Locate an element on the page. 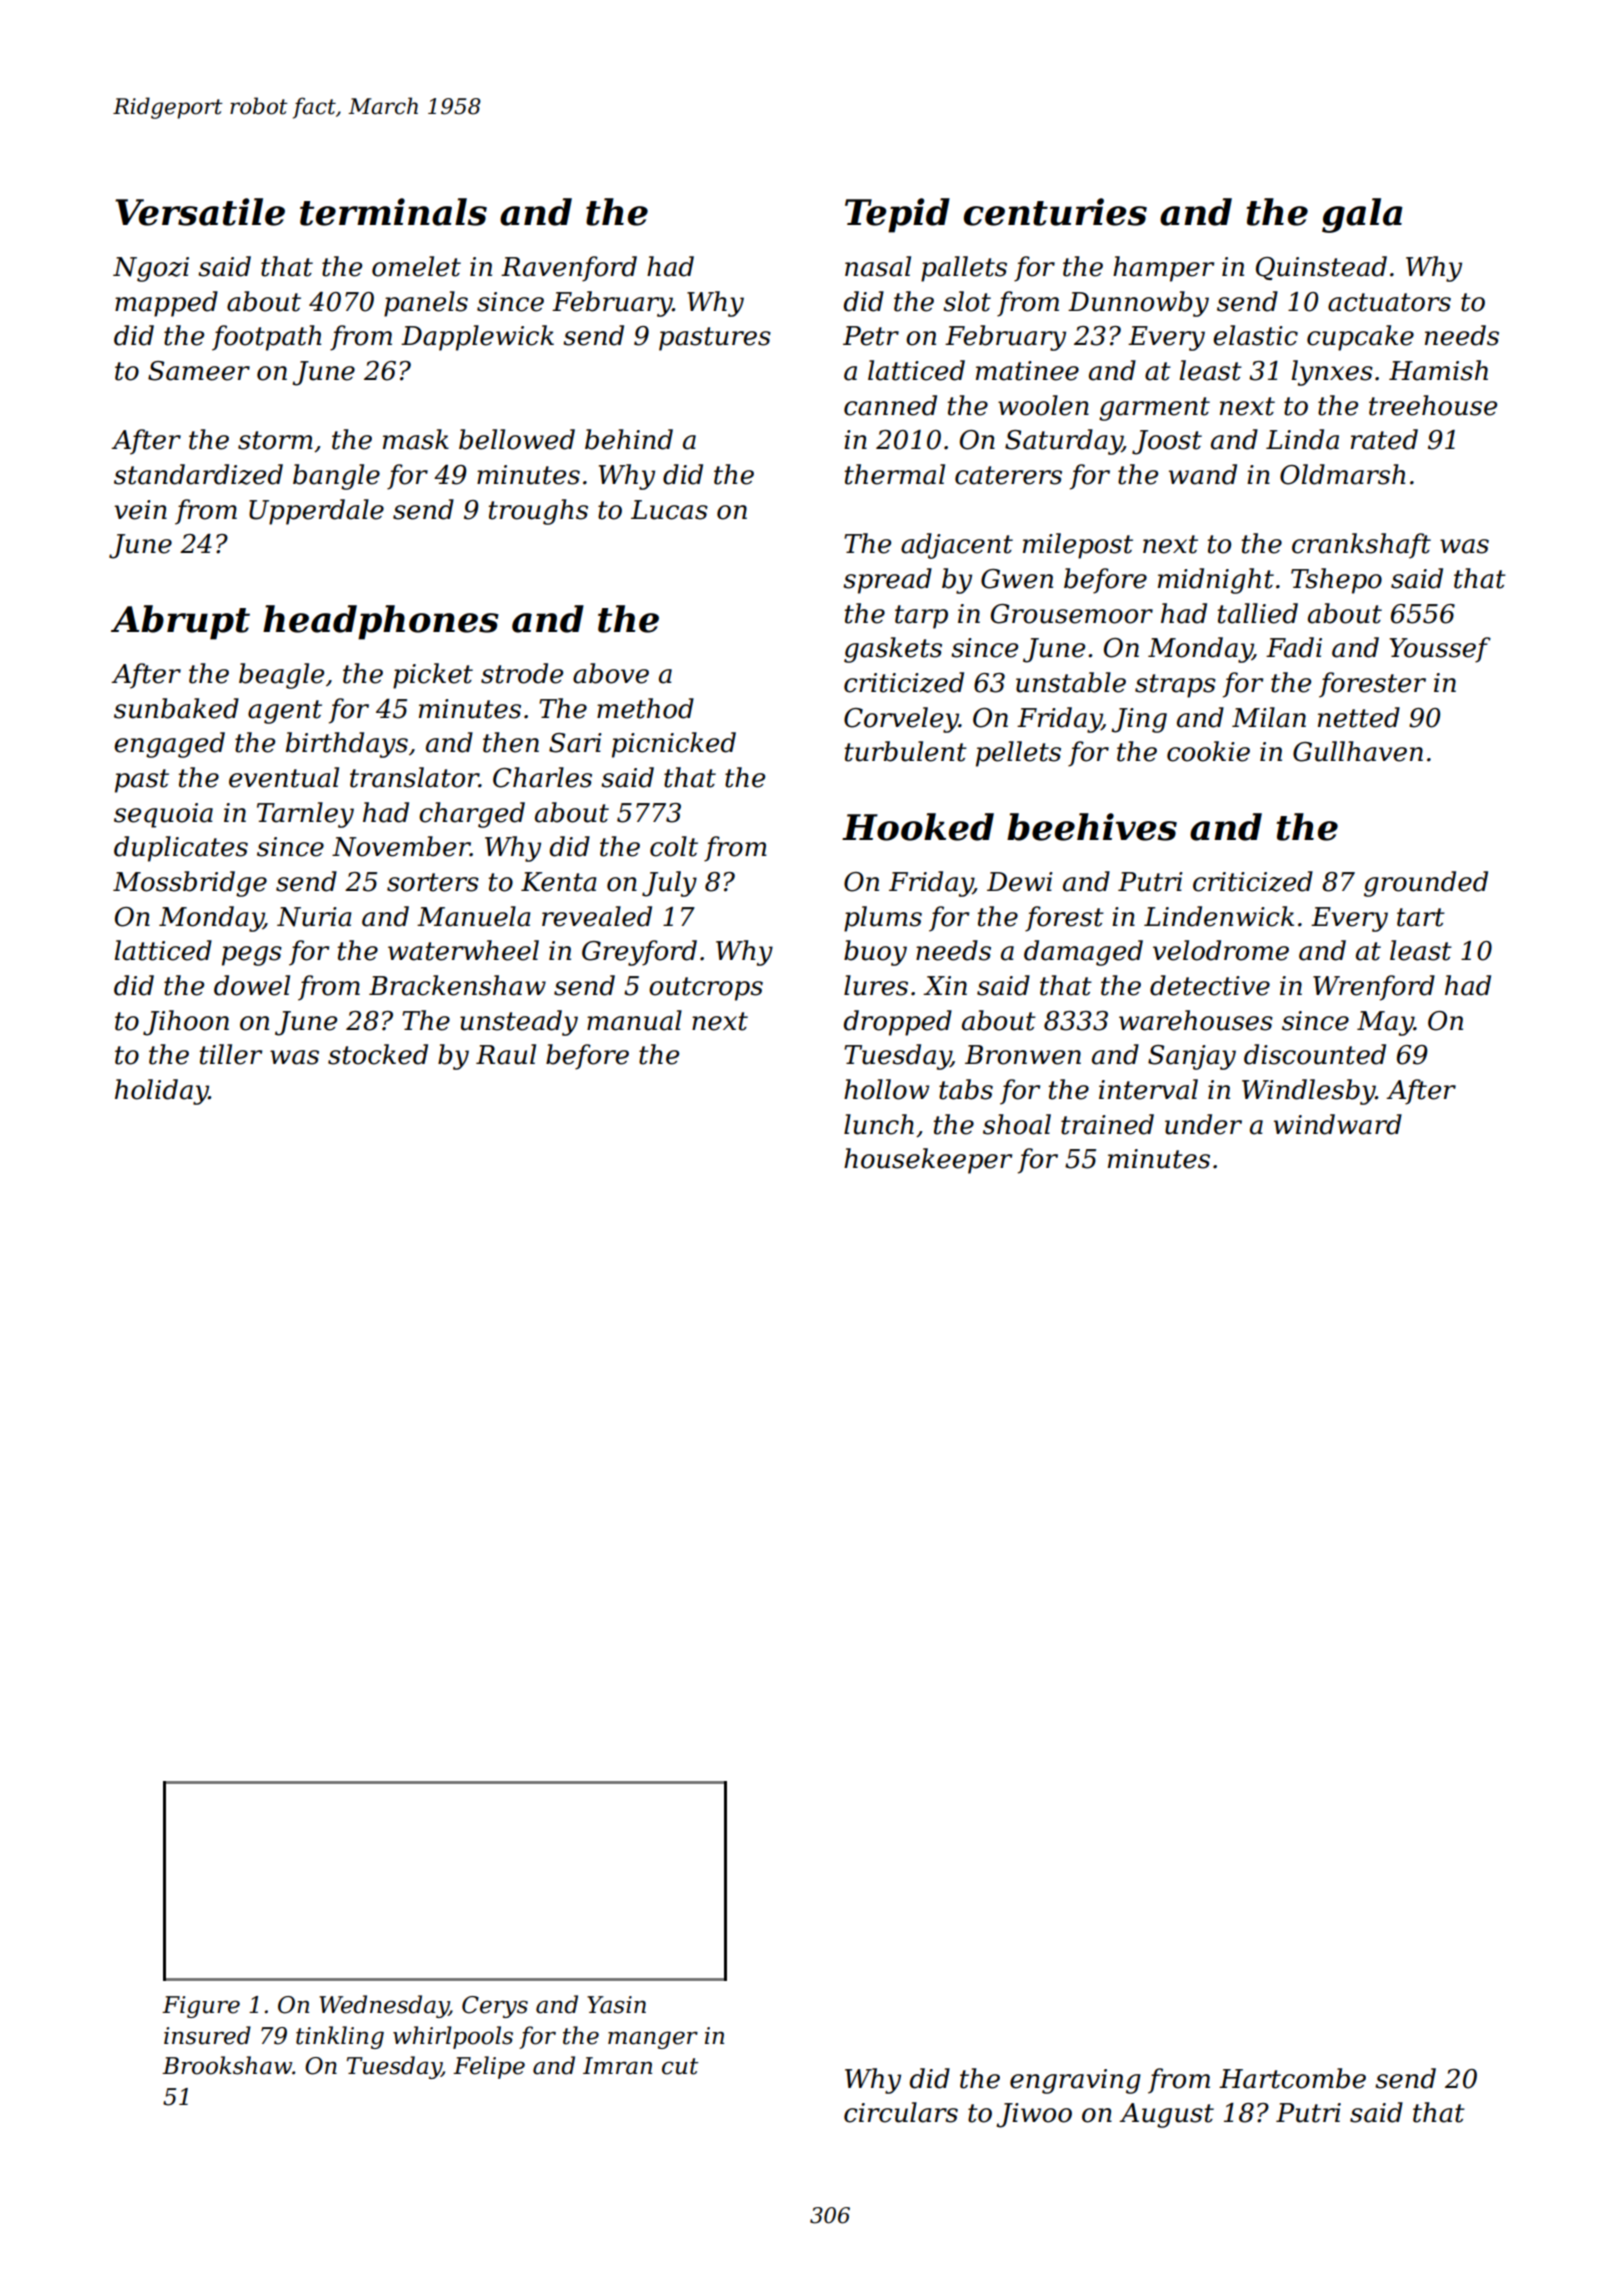 Image resolution: width=1620 pixels, height=2292 pixels. Tepid is located at coordinates (897, 215).
